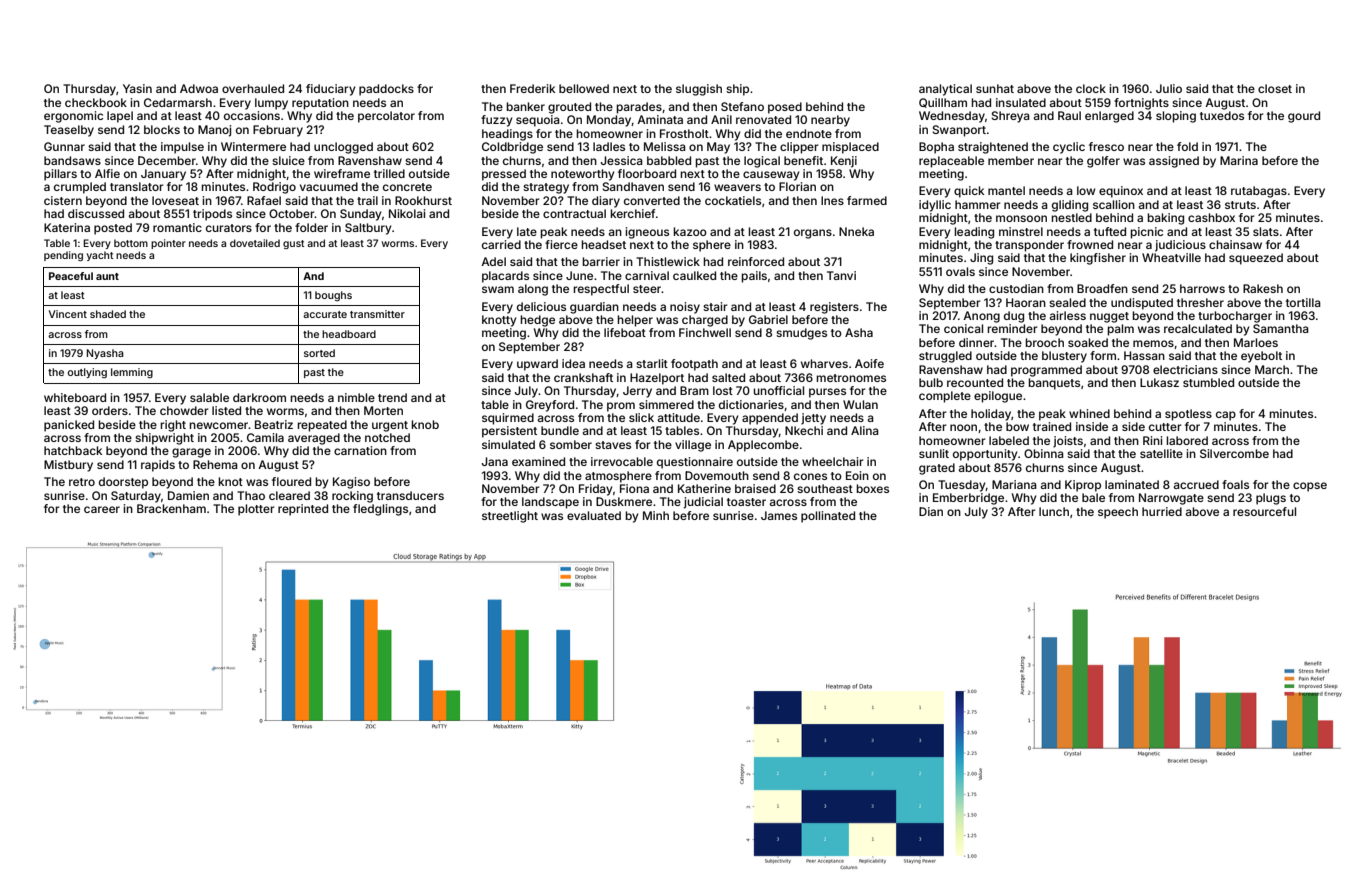 The width and height of the document is (1372, 887). What do you see at coordinates (253, 146) in the document?
I see `Wintermere` at bounding box center [253, 146].
